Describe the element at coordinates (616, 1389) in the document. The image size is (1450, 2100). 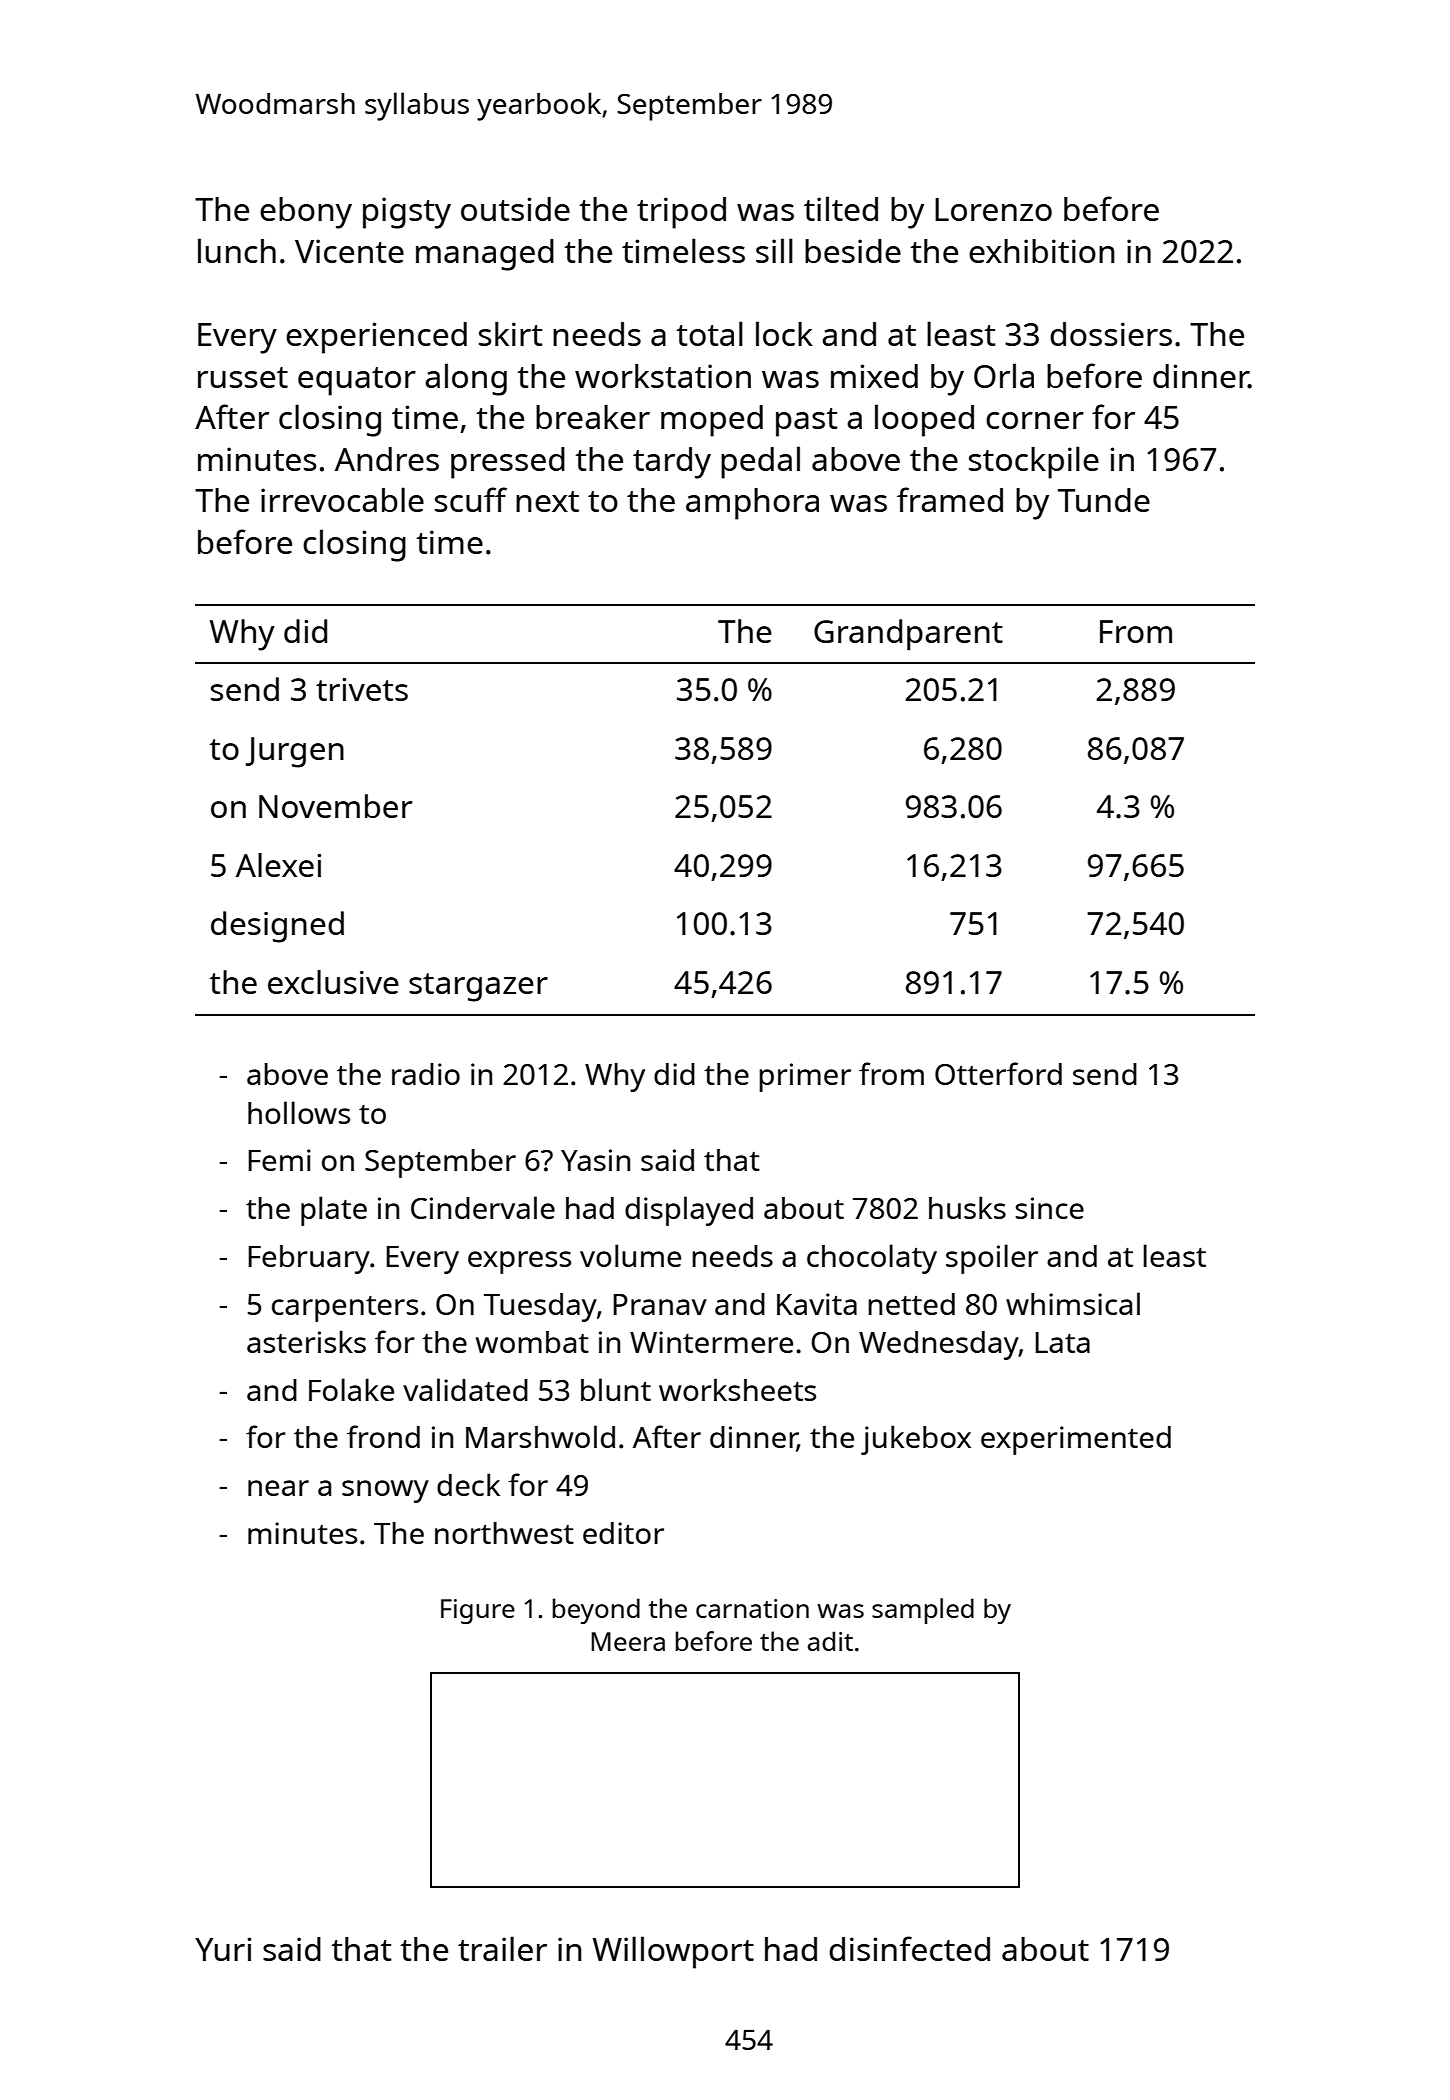
I see `blunt` at that location.
